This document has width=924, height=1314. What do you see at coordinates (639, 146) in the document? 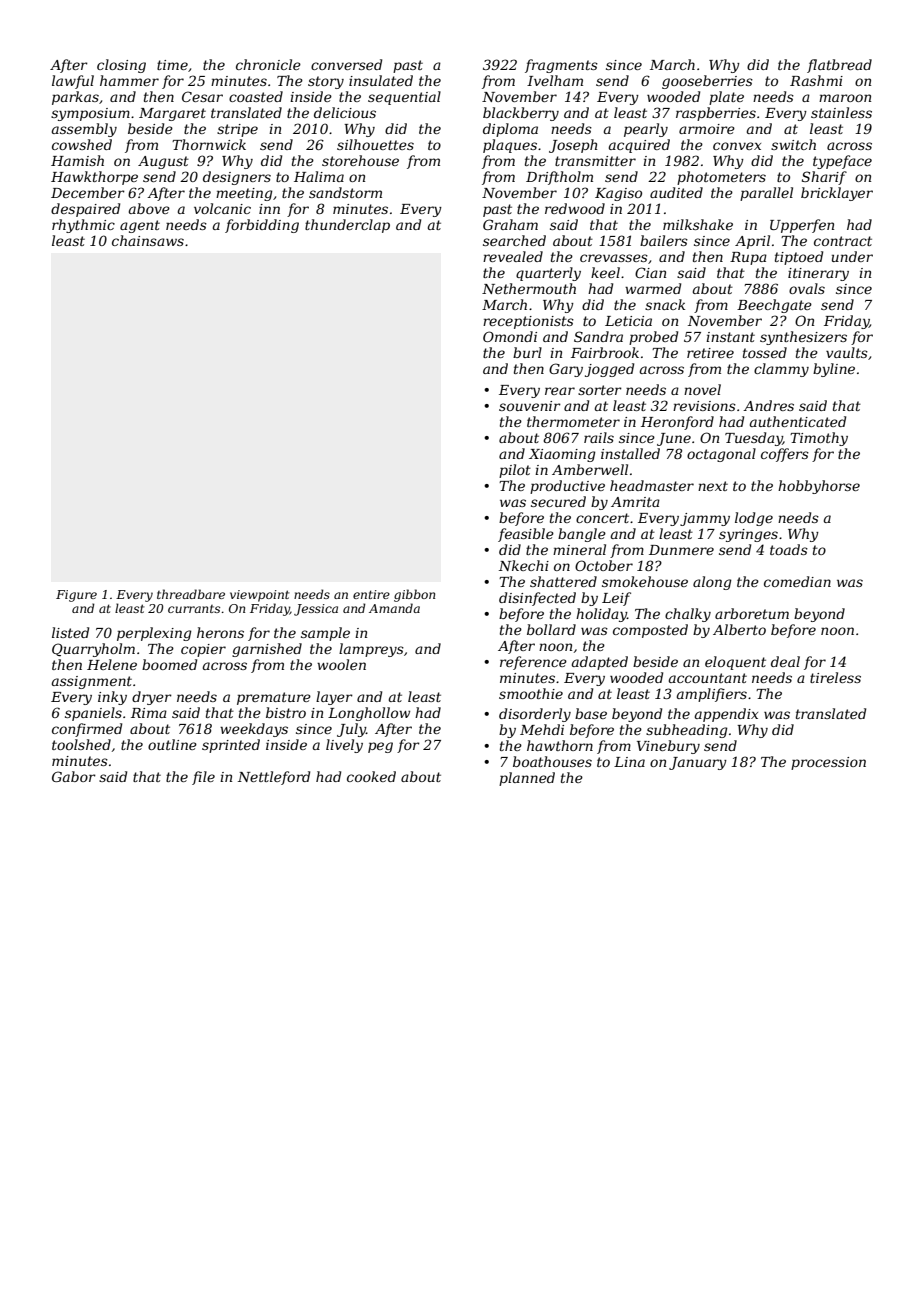
I see `acquired` at bounding box center [639, 146].
